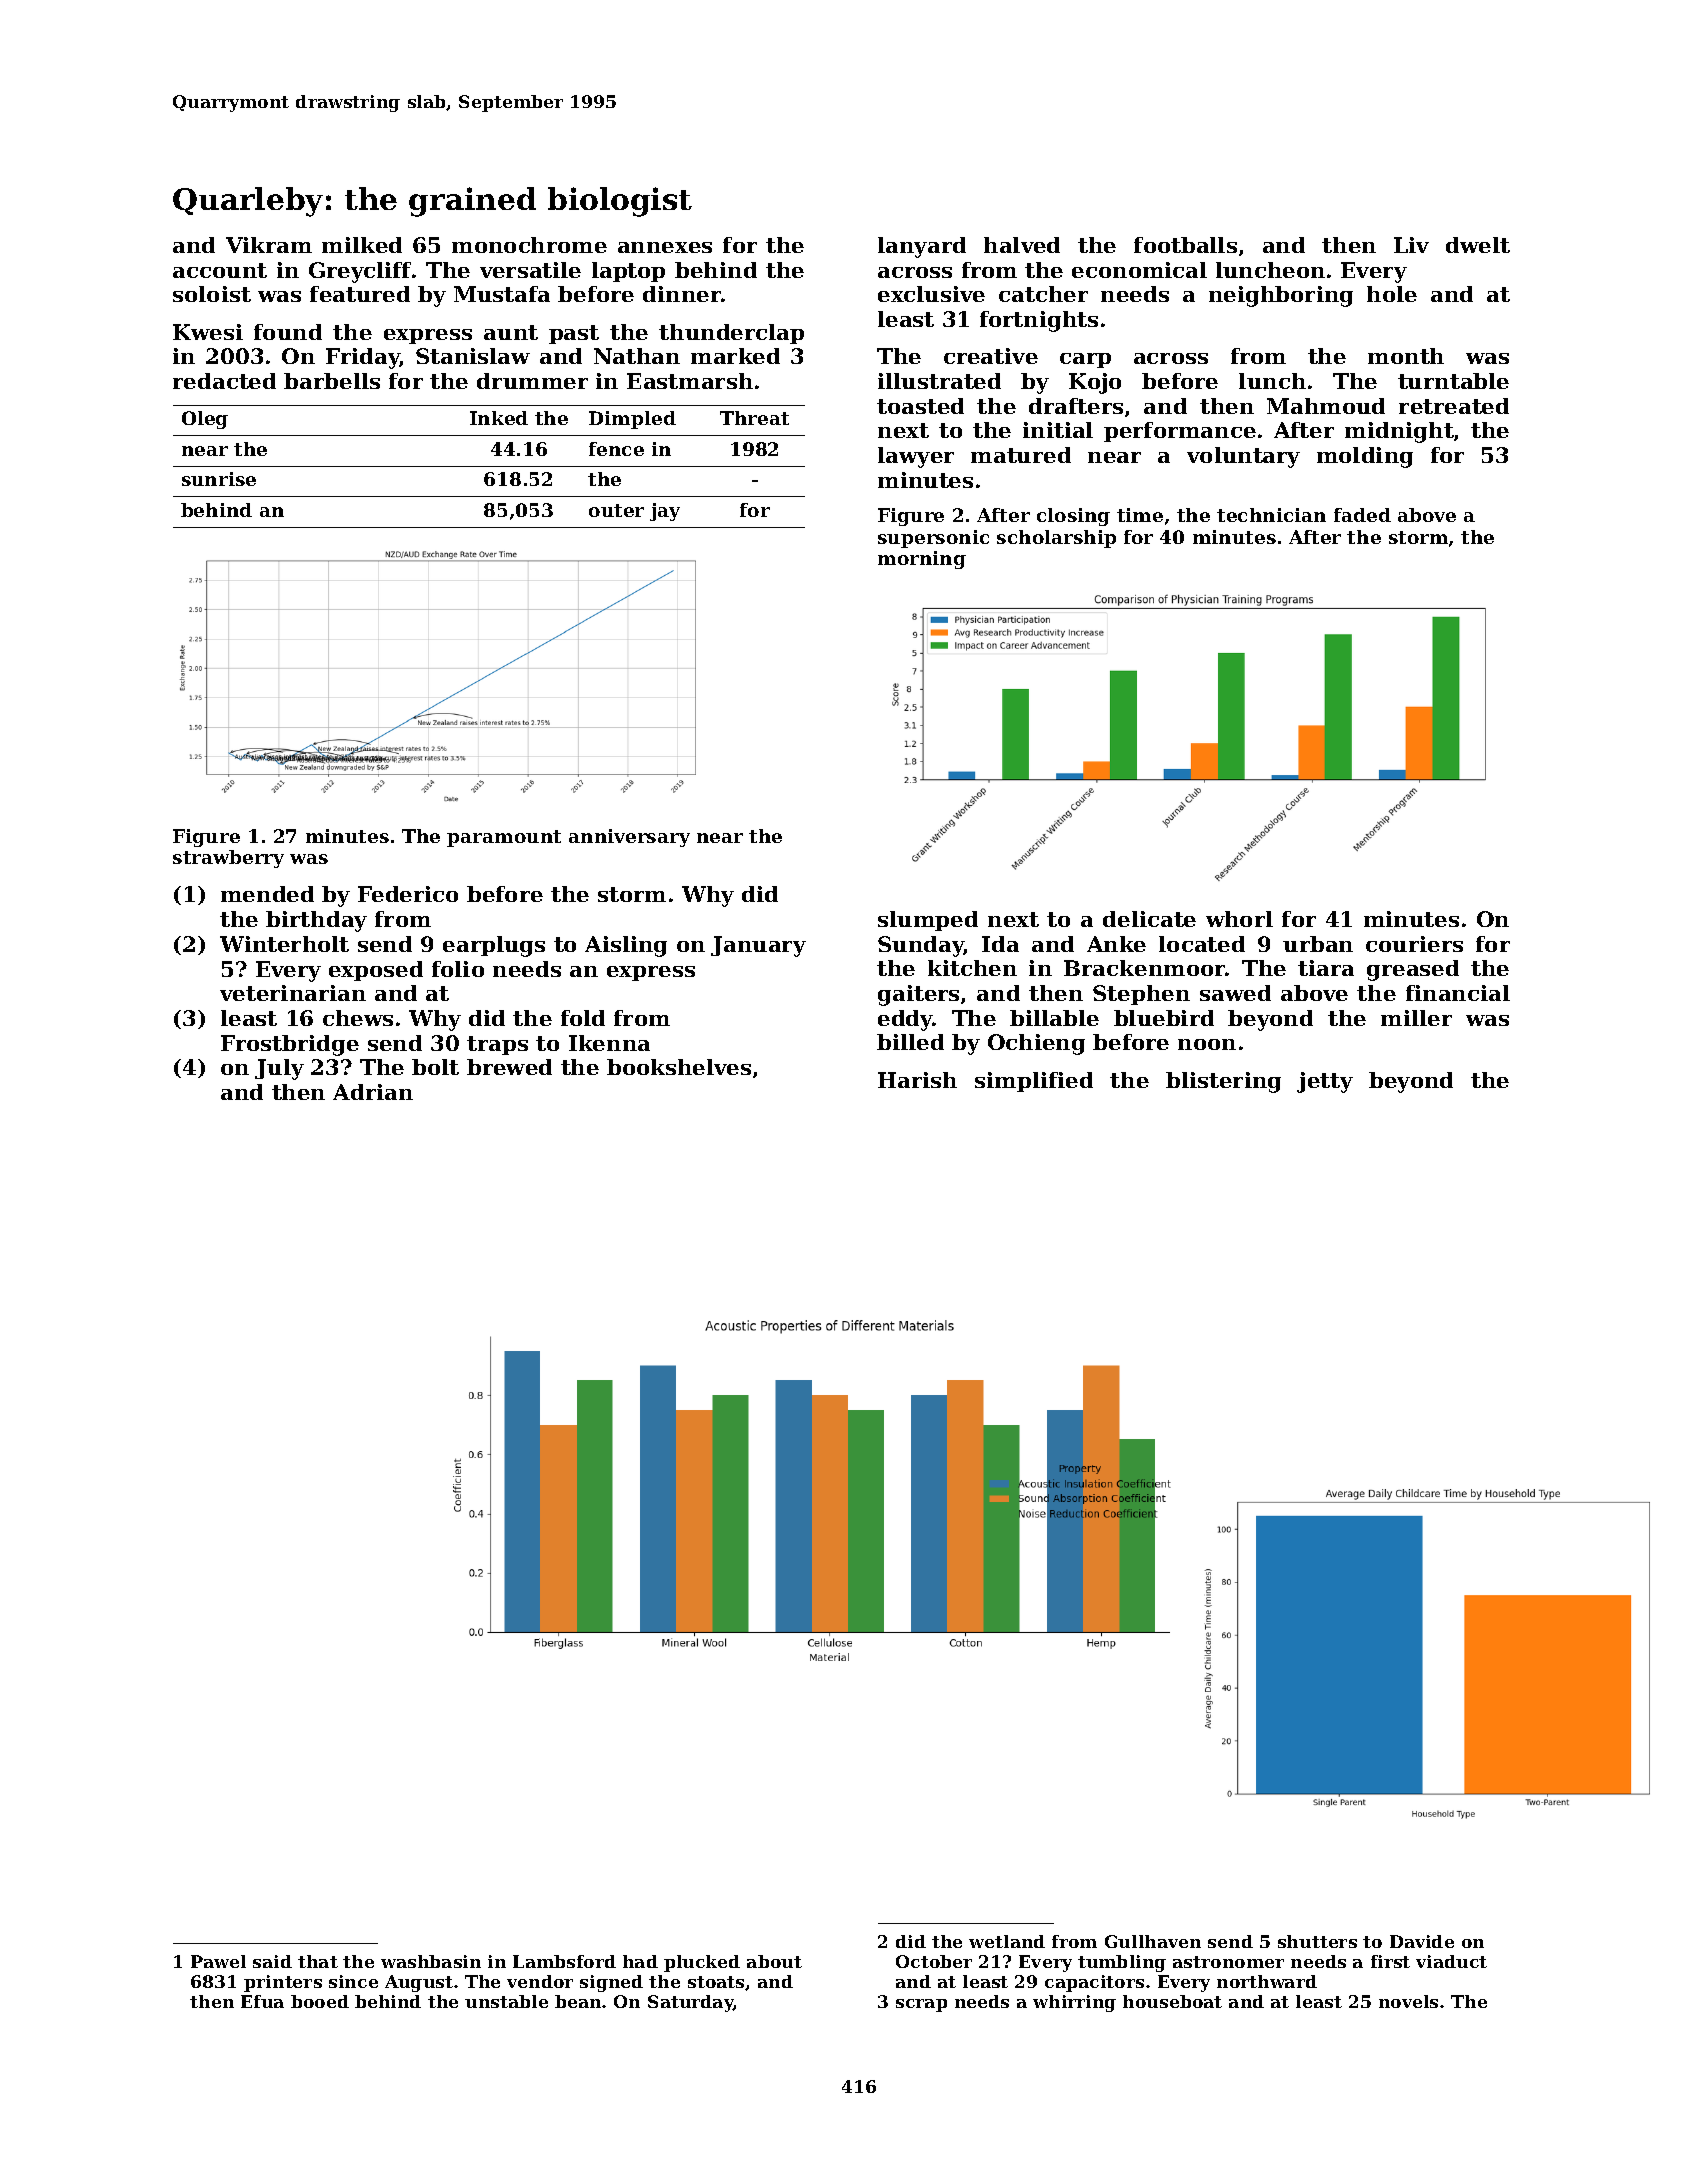 This screenshot has width=1683, height=2178. I want to click on Adrian, so click(373, 1092).
